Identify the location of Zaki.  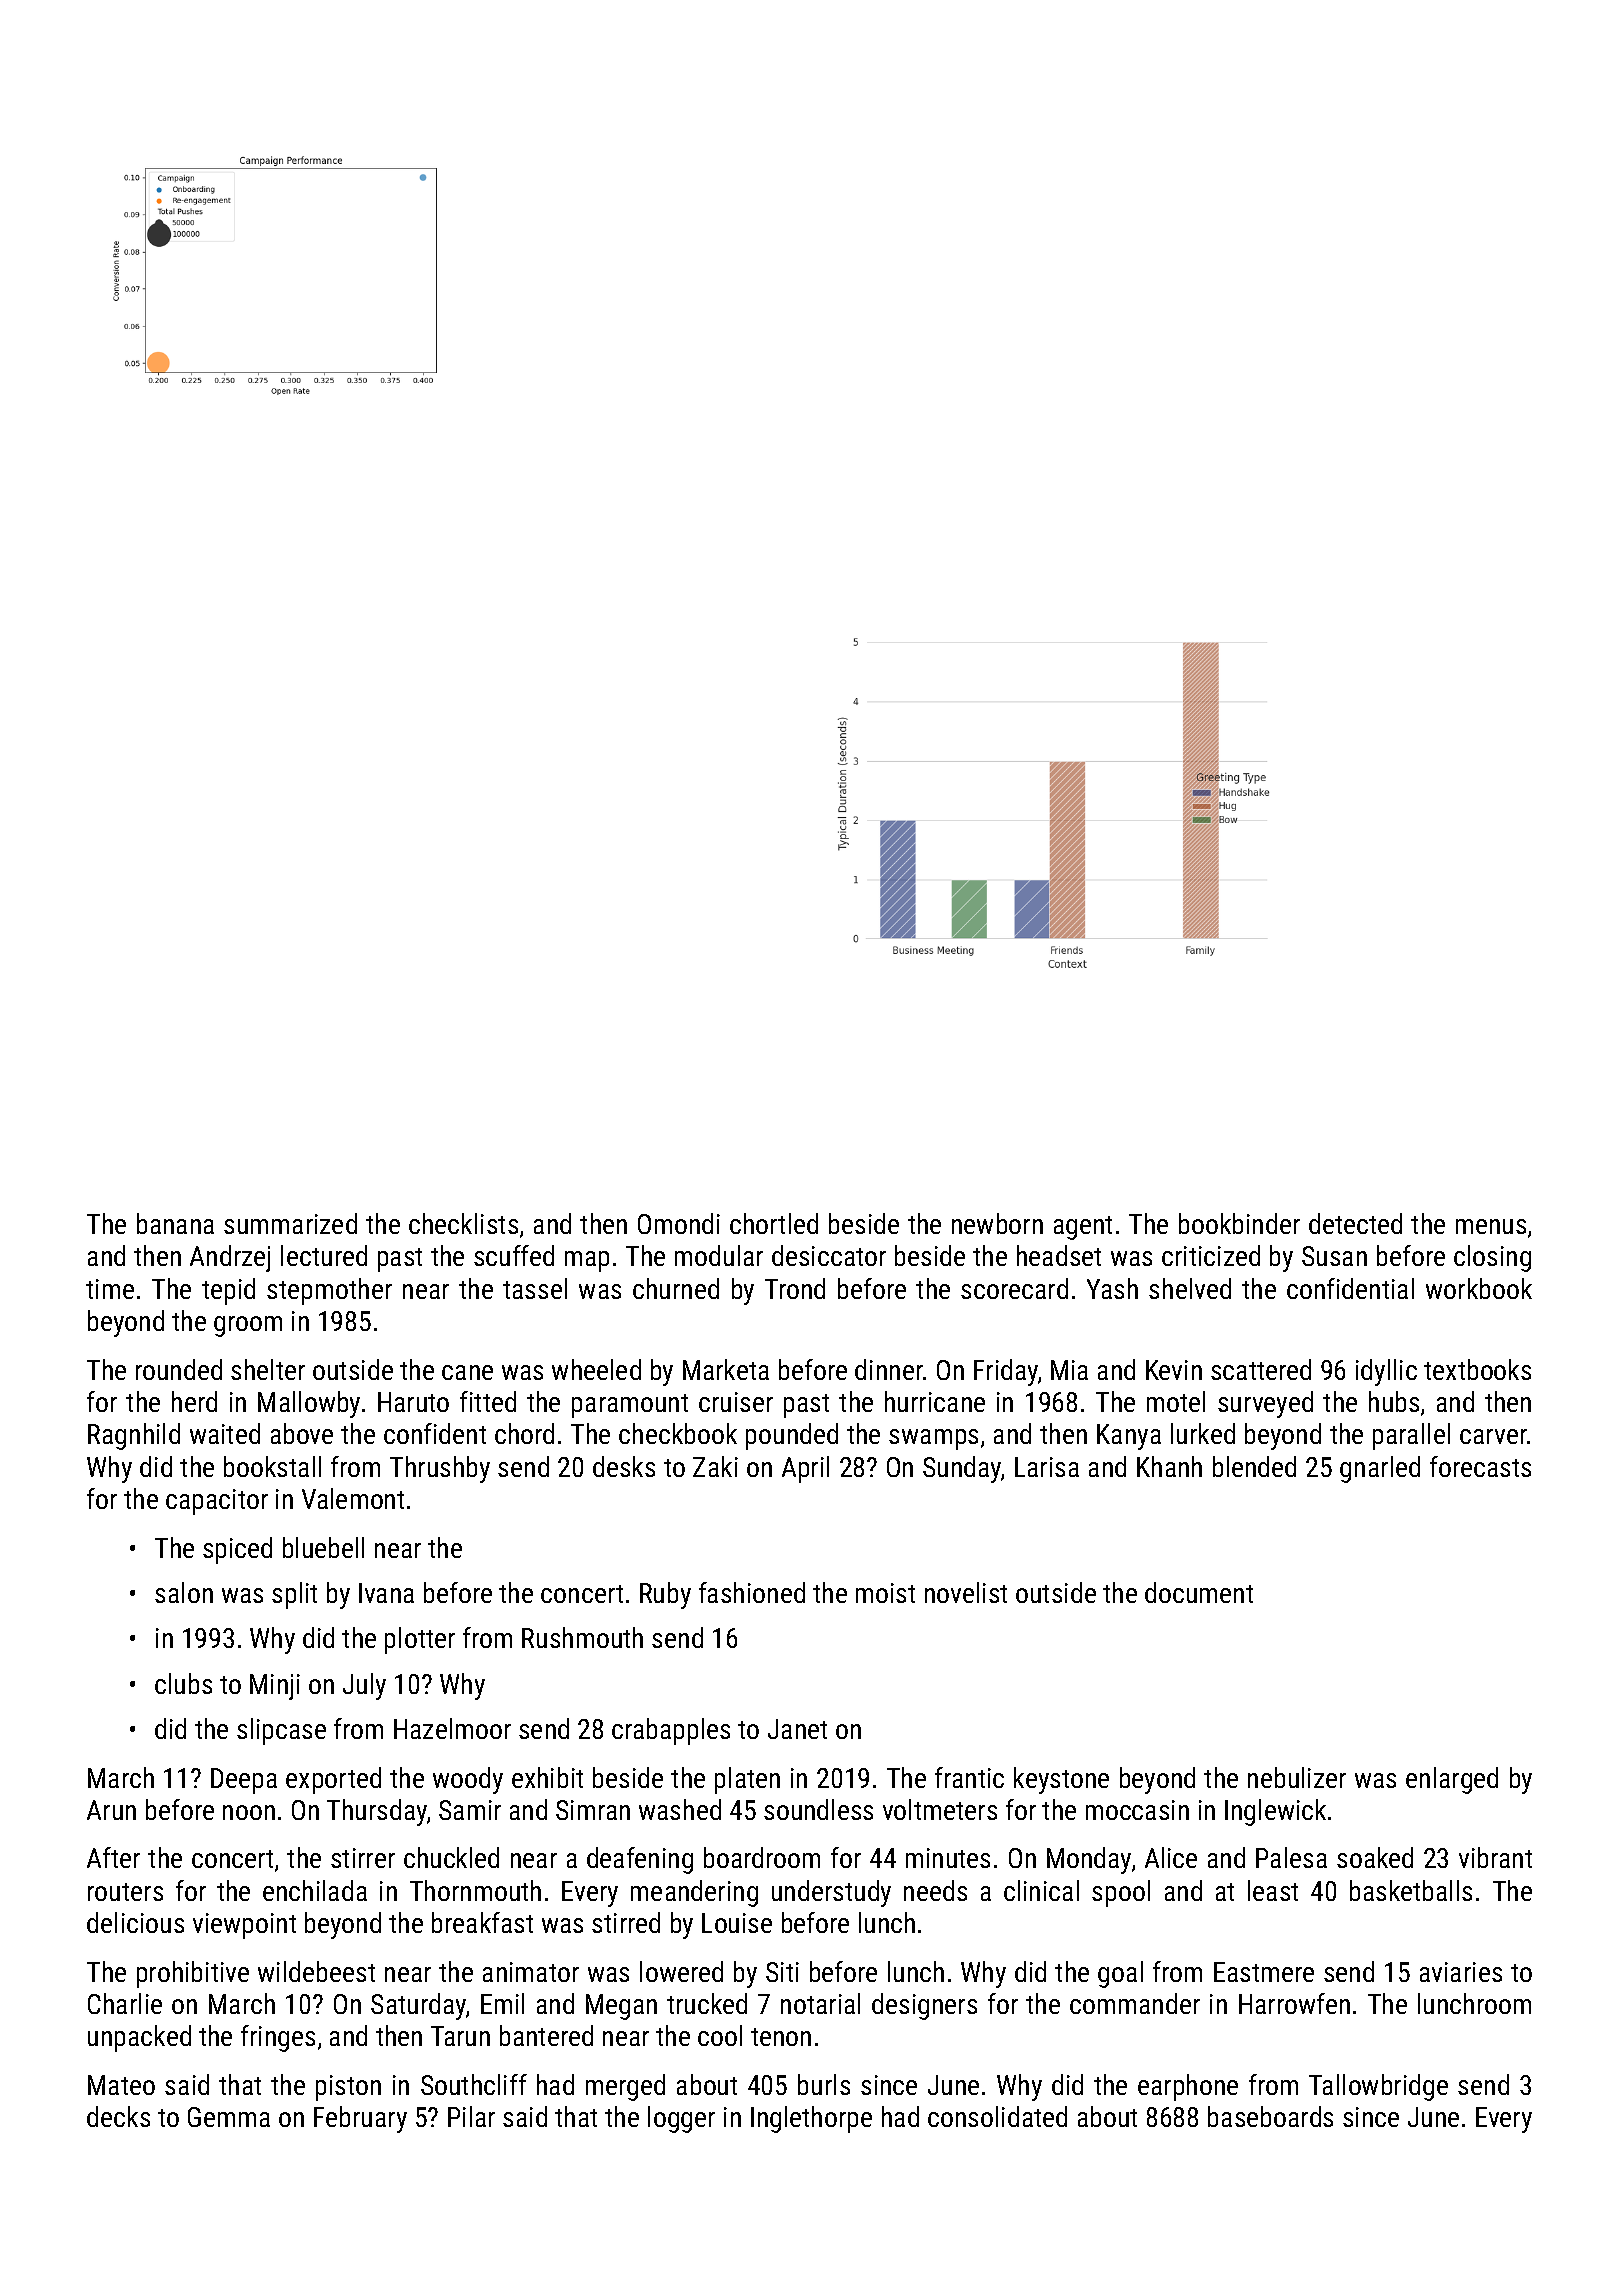
(715, 1466).
